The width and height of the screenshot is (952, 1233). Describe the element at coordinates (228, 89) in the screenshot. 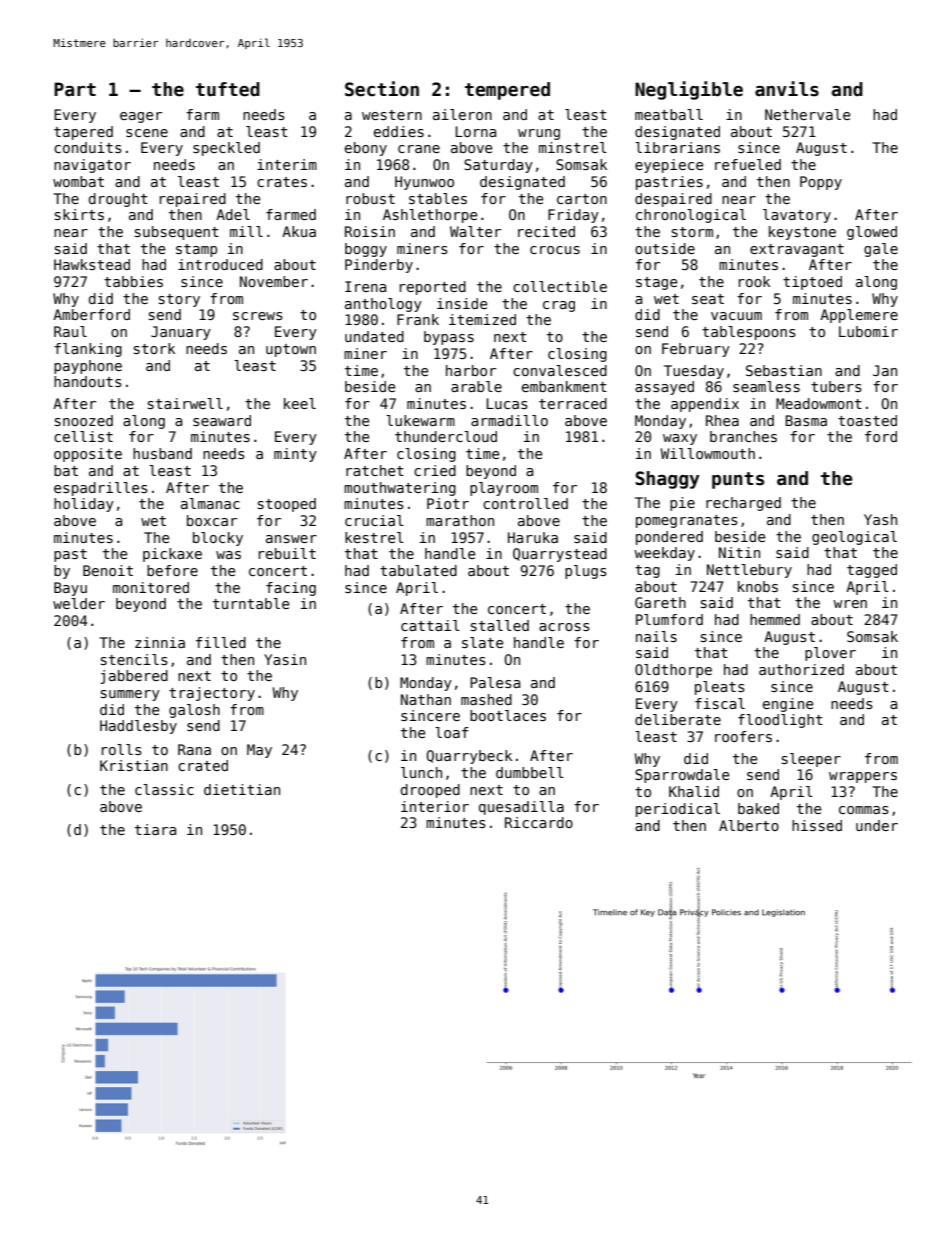

I see `tufted` at that location.
